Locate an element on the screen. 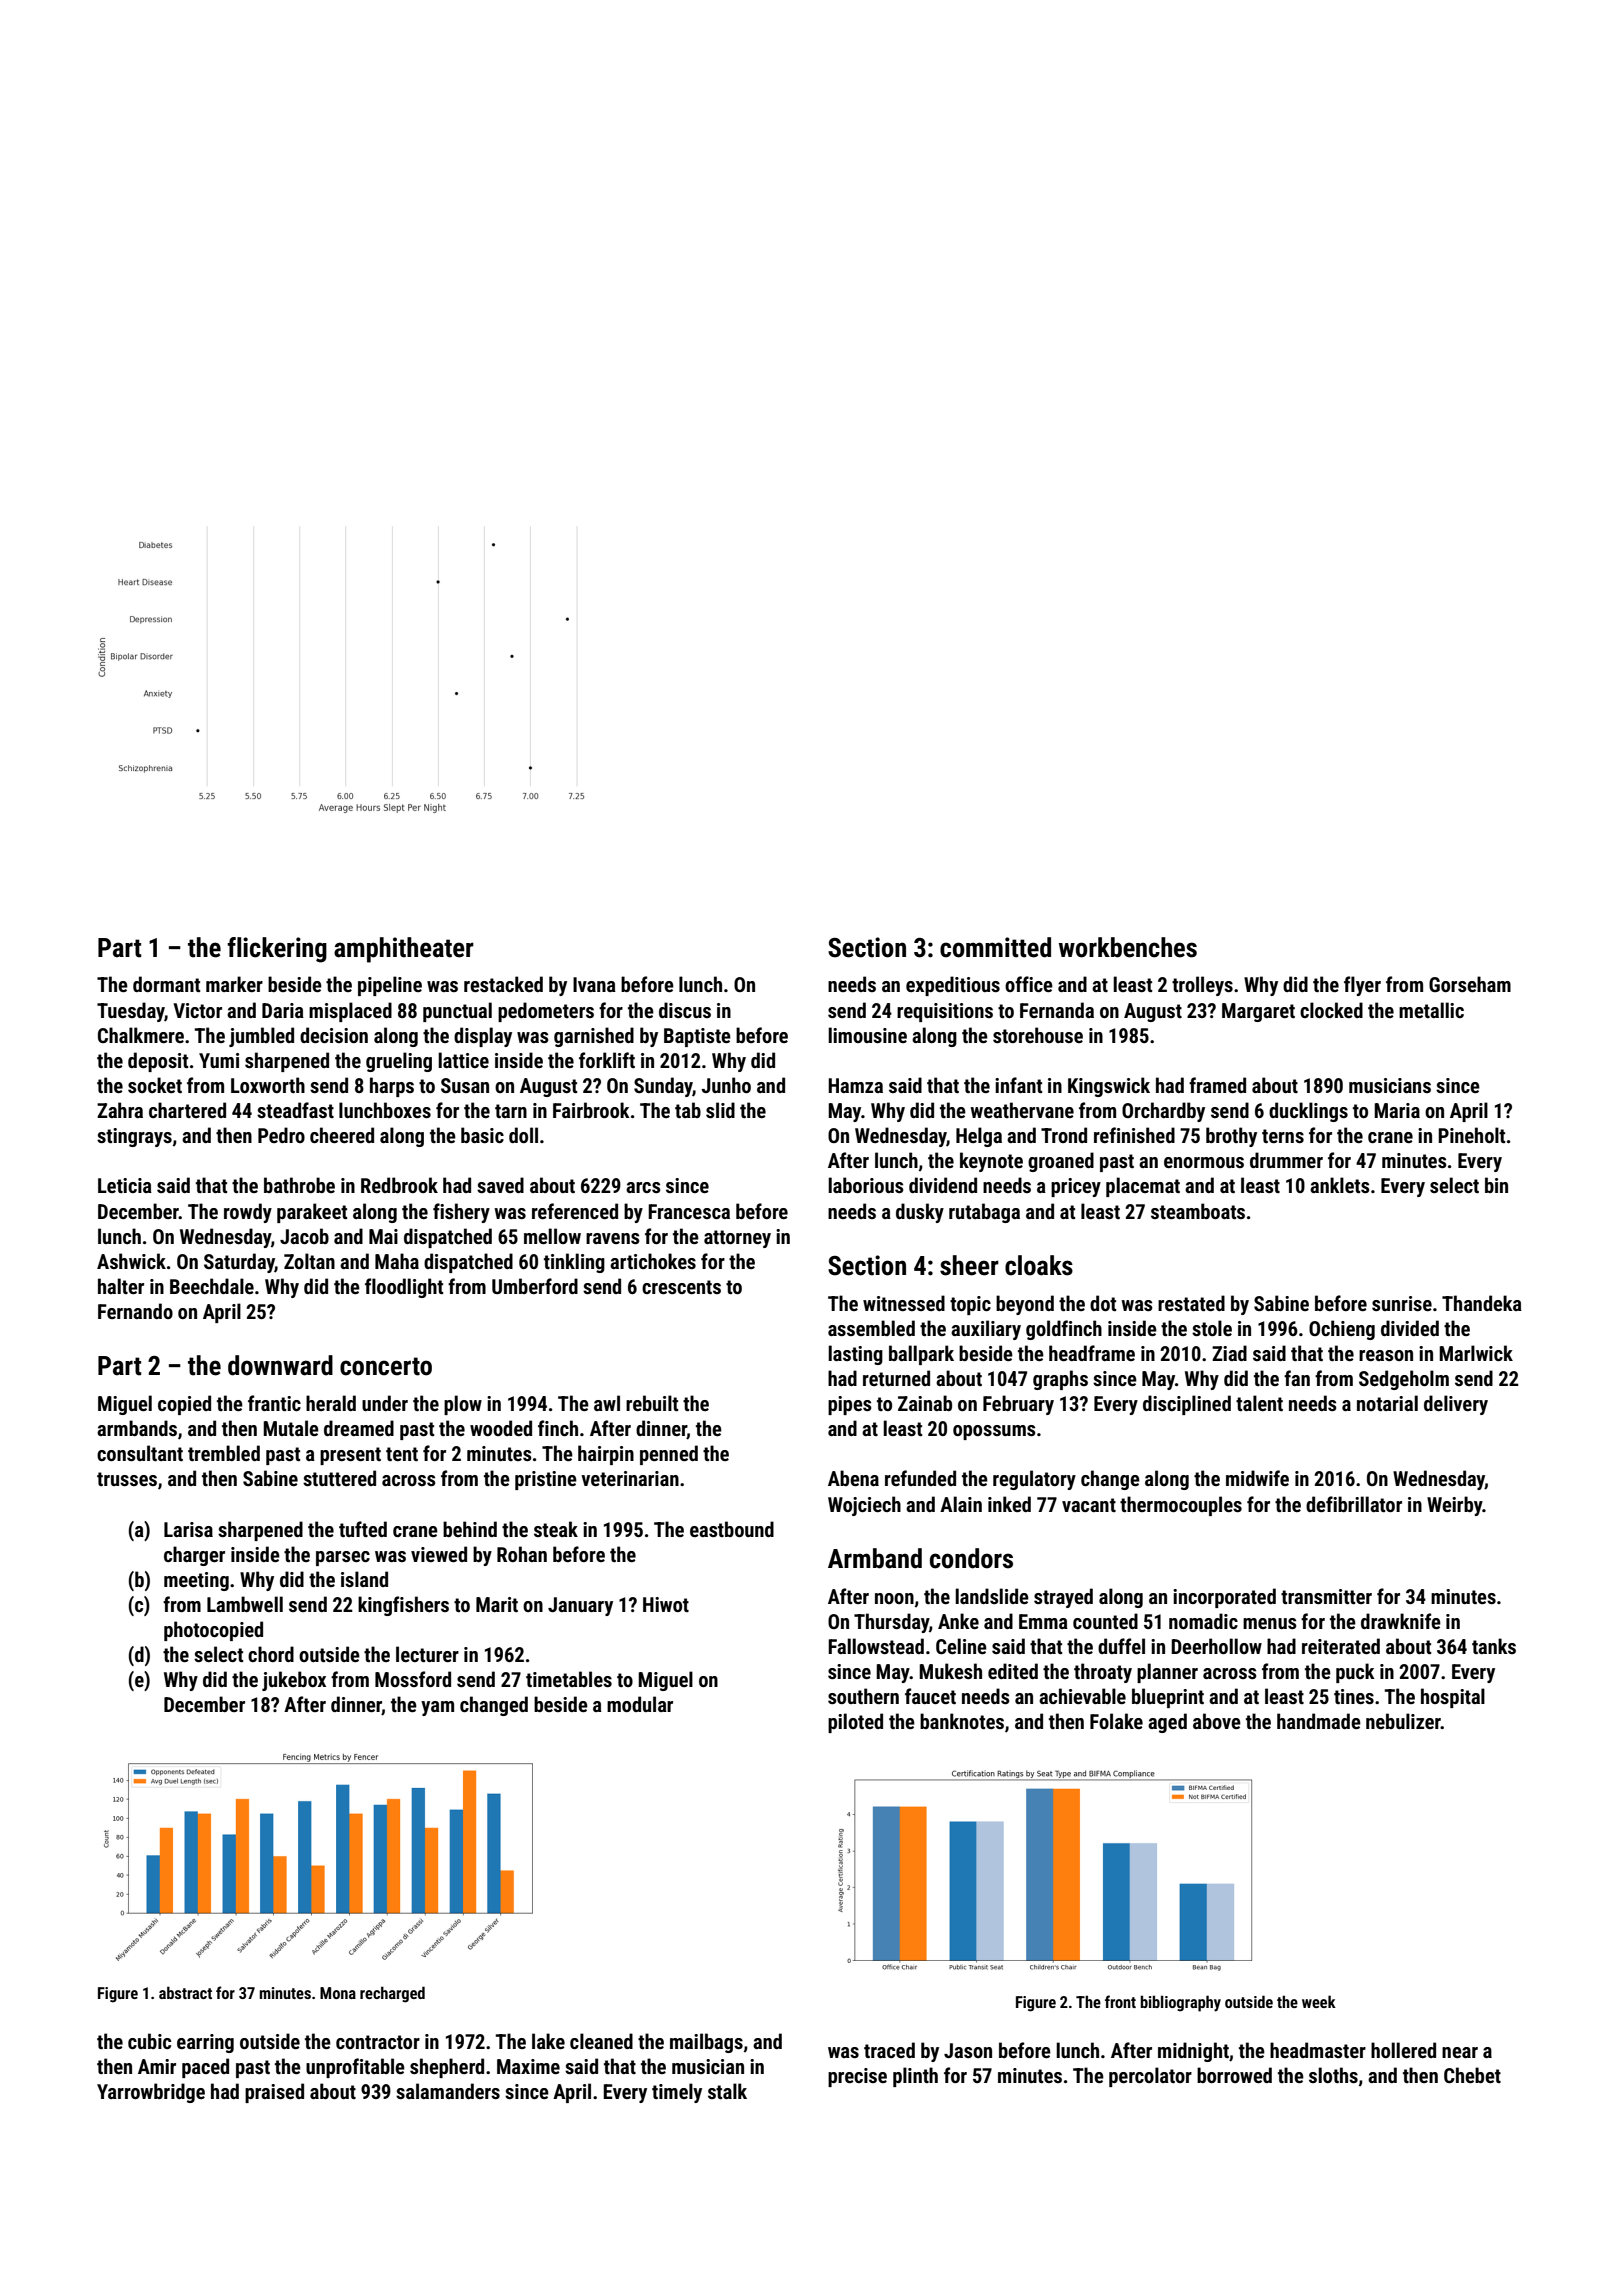  borrowed is located at coordinates (1234, 2075).
